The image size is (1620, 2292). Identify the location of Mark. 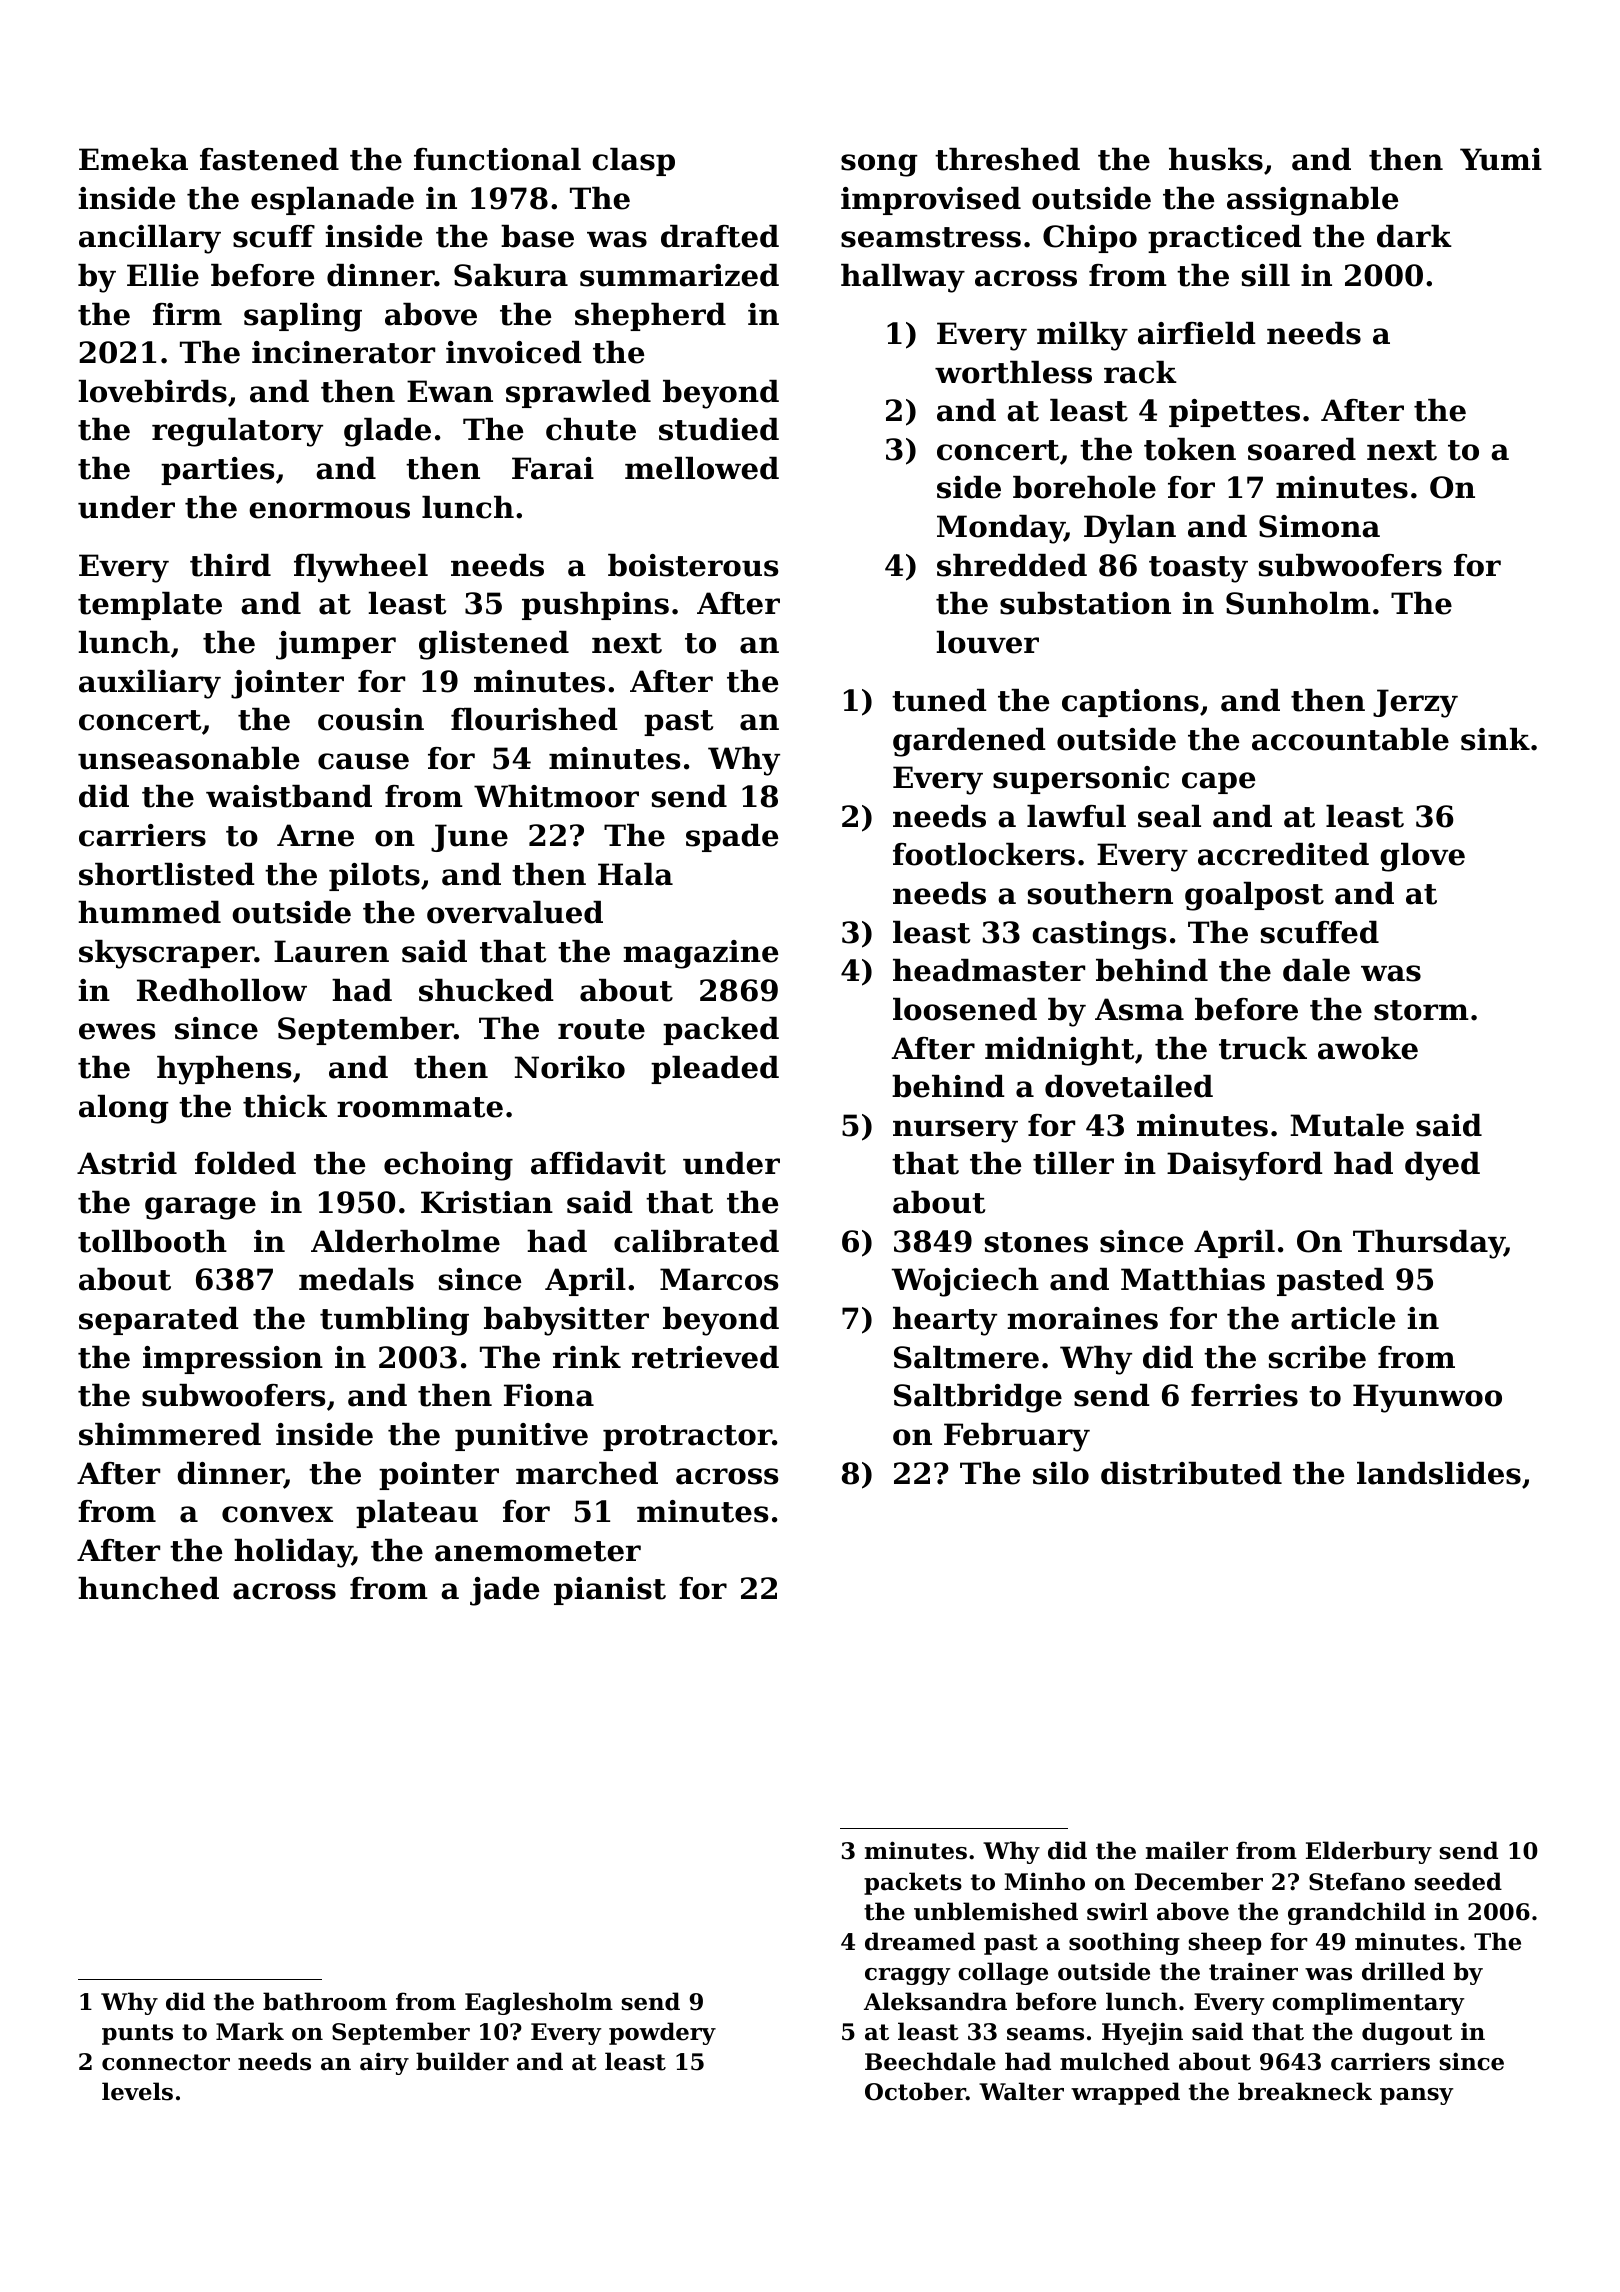
(250, 2031).
